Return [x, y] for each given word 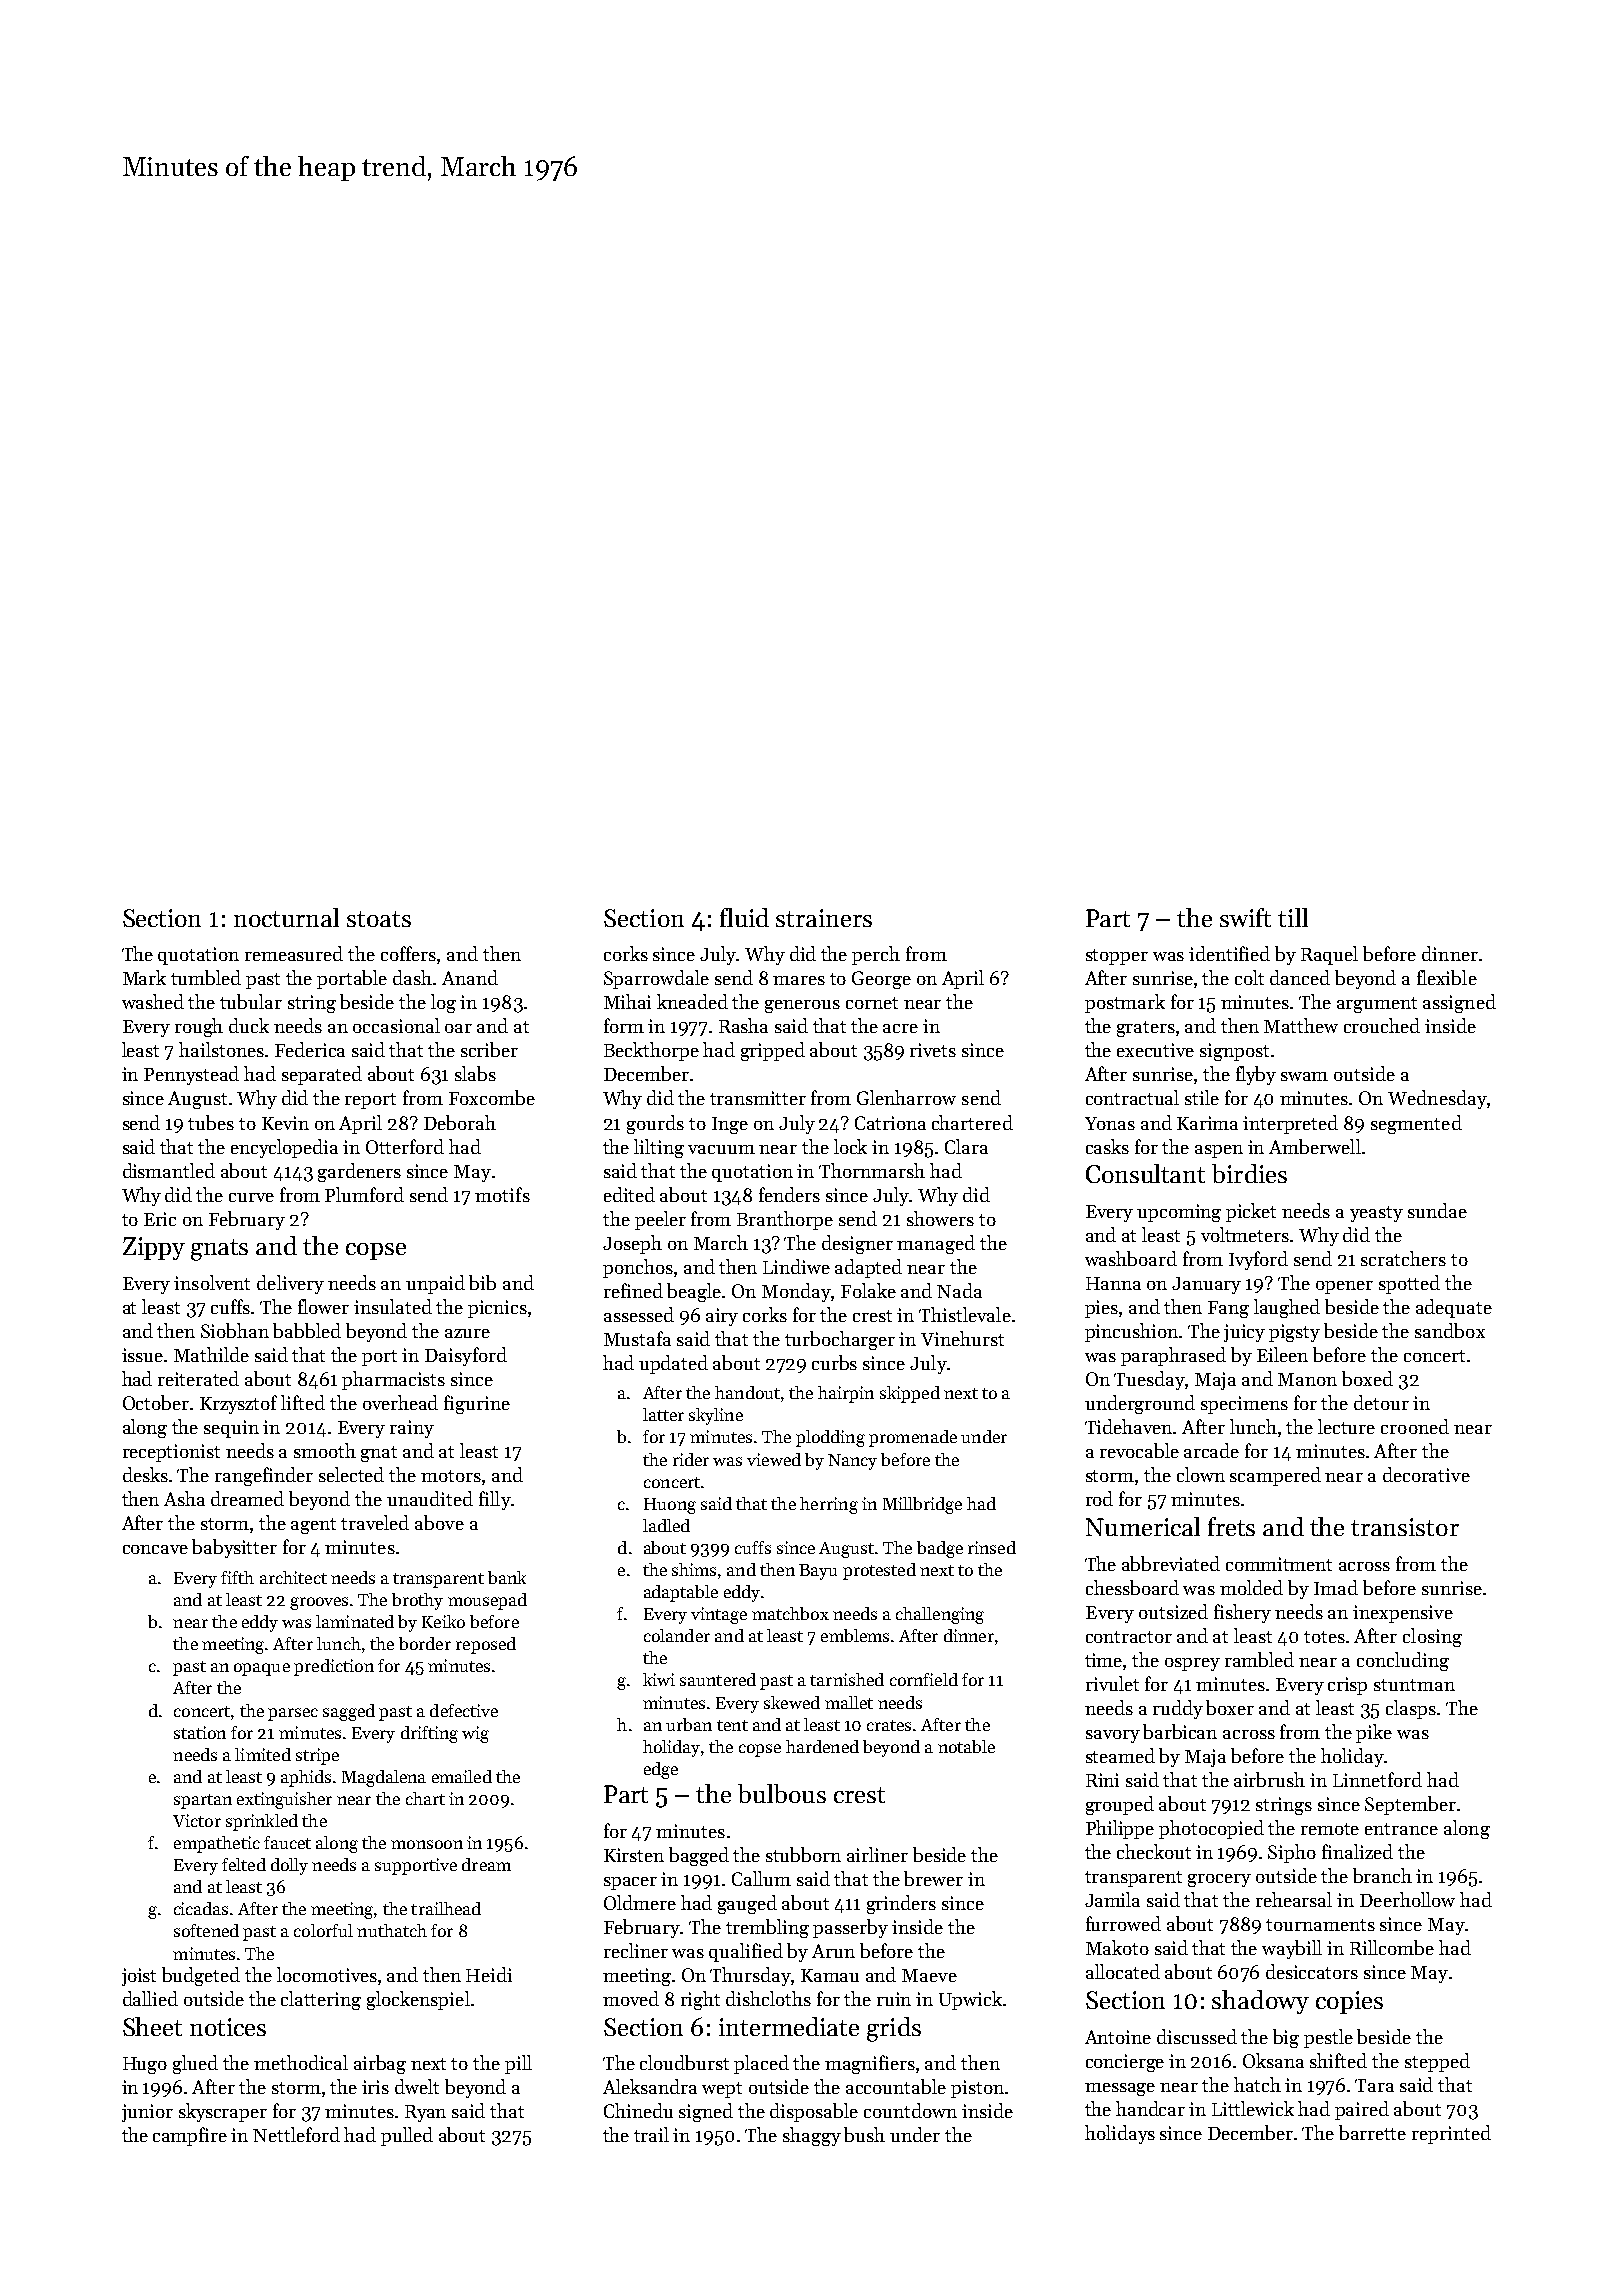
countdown [910, 2110]
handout [747, 1392]
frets [1231, 1526]
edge [661, 1770]
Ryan [425, 2113]
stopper [1117, 957]
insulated [393, 1306]
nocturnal [286, 917]
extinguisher [284, 1800]
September [1410, 1805]
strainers [824, 918]
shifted [1338, 2060]
